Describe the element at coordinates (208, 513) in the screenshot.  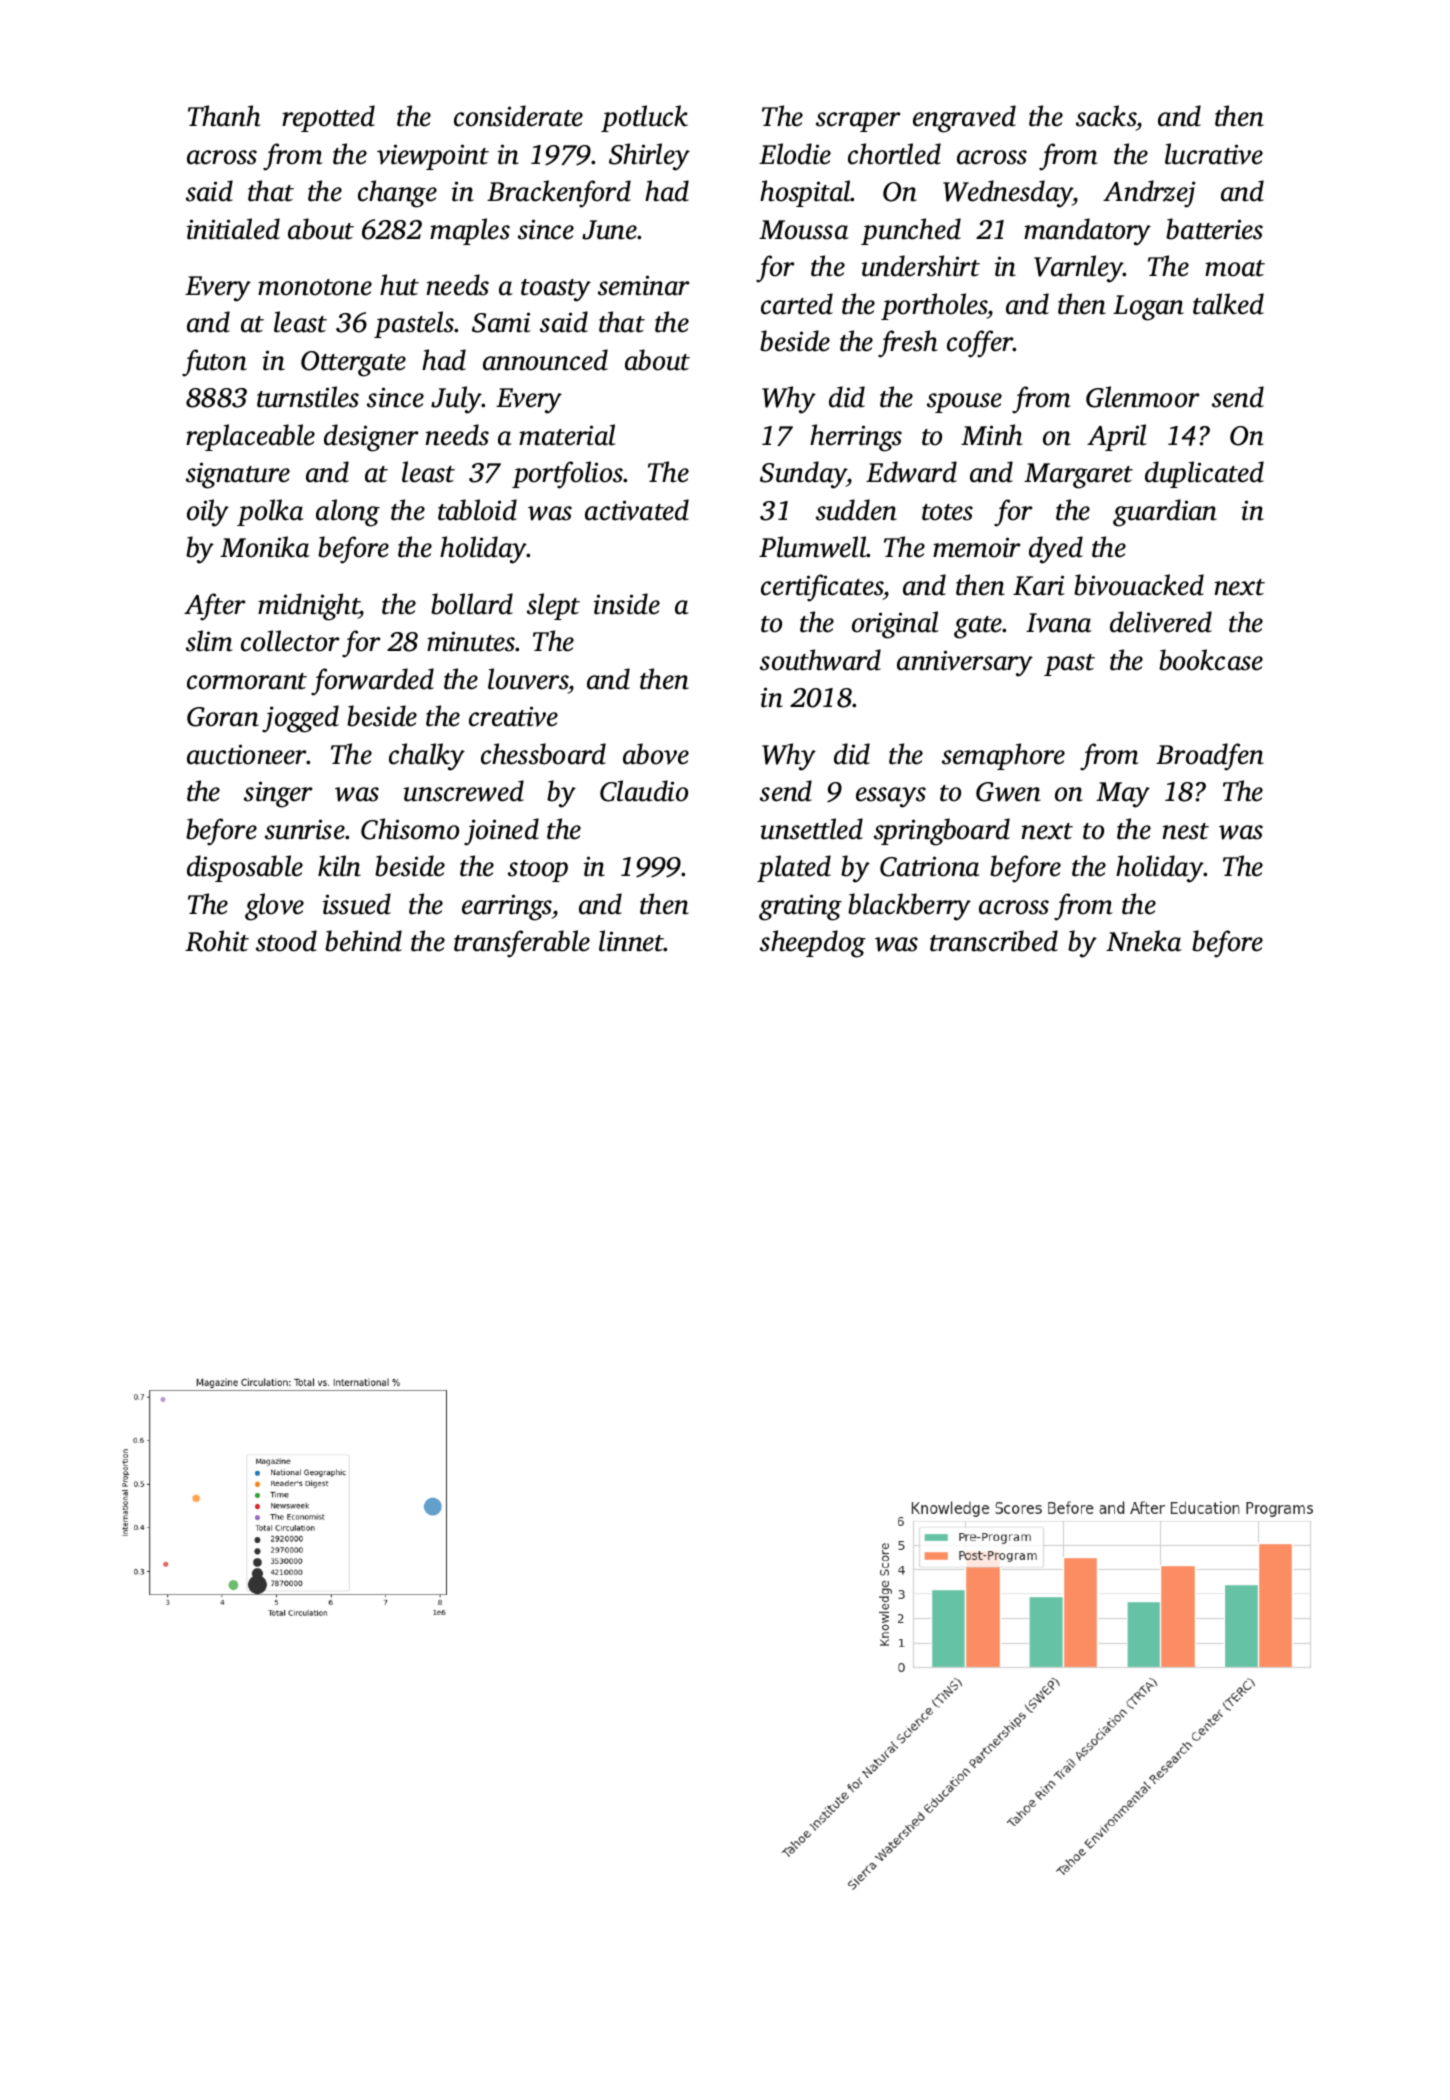
I see `oily` at that location.
